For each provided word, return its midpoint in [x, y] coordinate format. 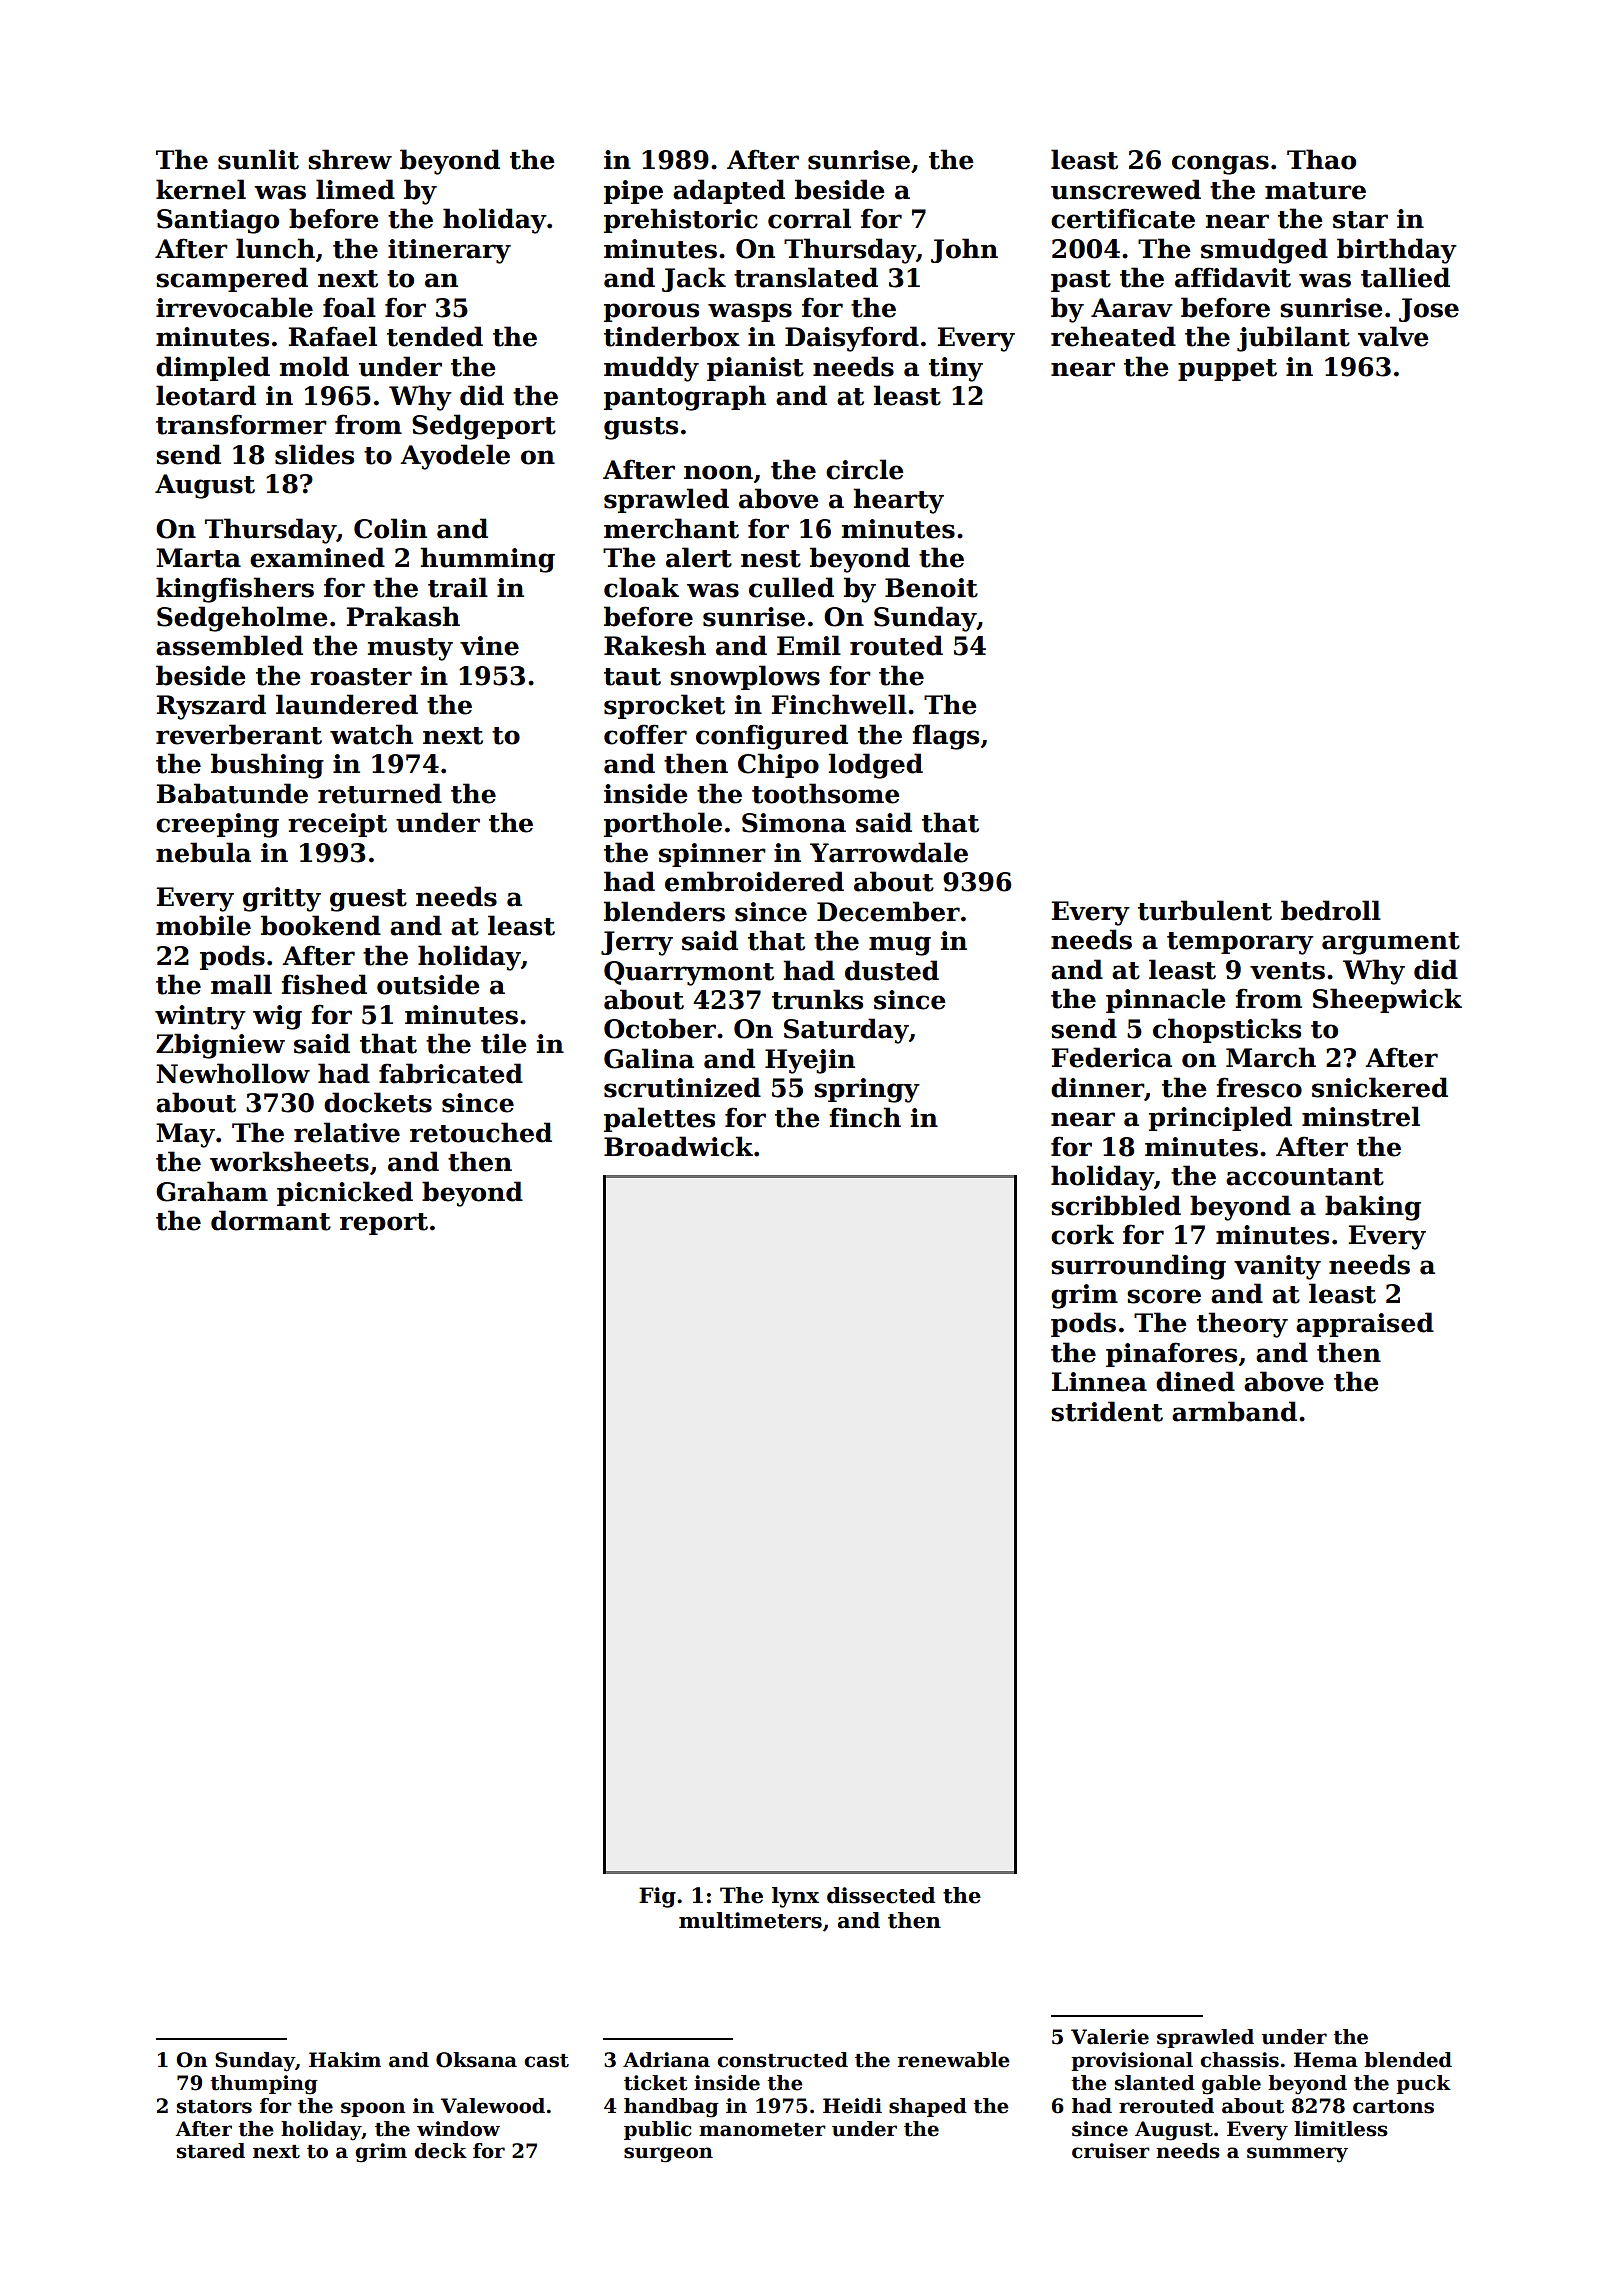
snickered [1380, 1087]
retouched [481, 1132]
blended [1408, 2060]
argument [1391, 943]
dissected [881, 1895]
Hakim [345, 2060]
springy [867, 1090]
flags [945, 737]
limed [355, 189]
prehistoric [681, 220]
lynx [795, 1897]
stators [214, 2107]
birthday [1397, 251]
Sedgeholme [242, 619]
